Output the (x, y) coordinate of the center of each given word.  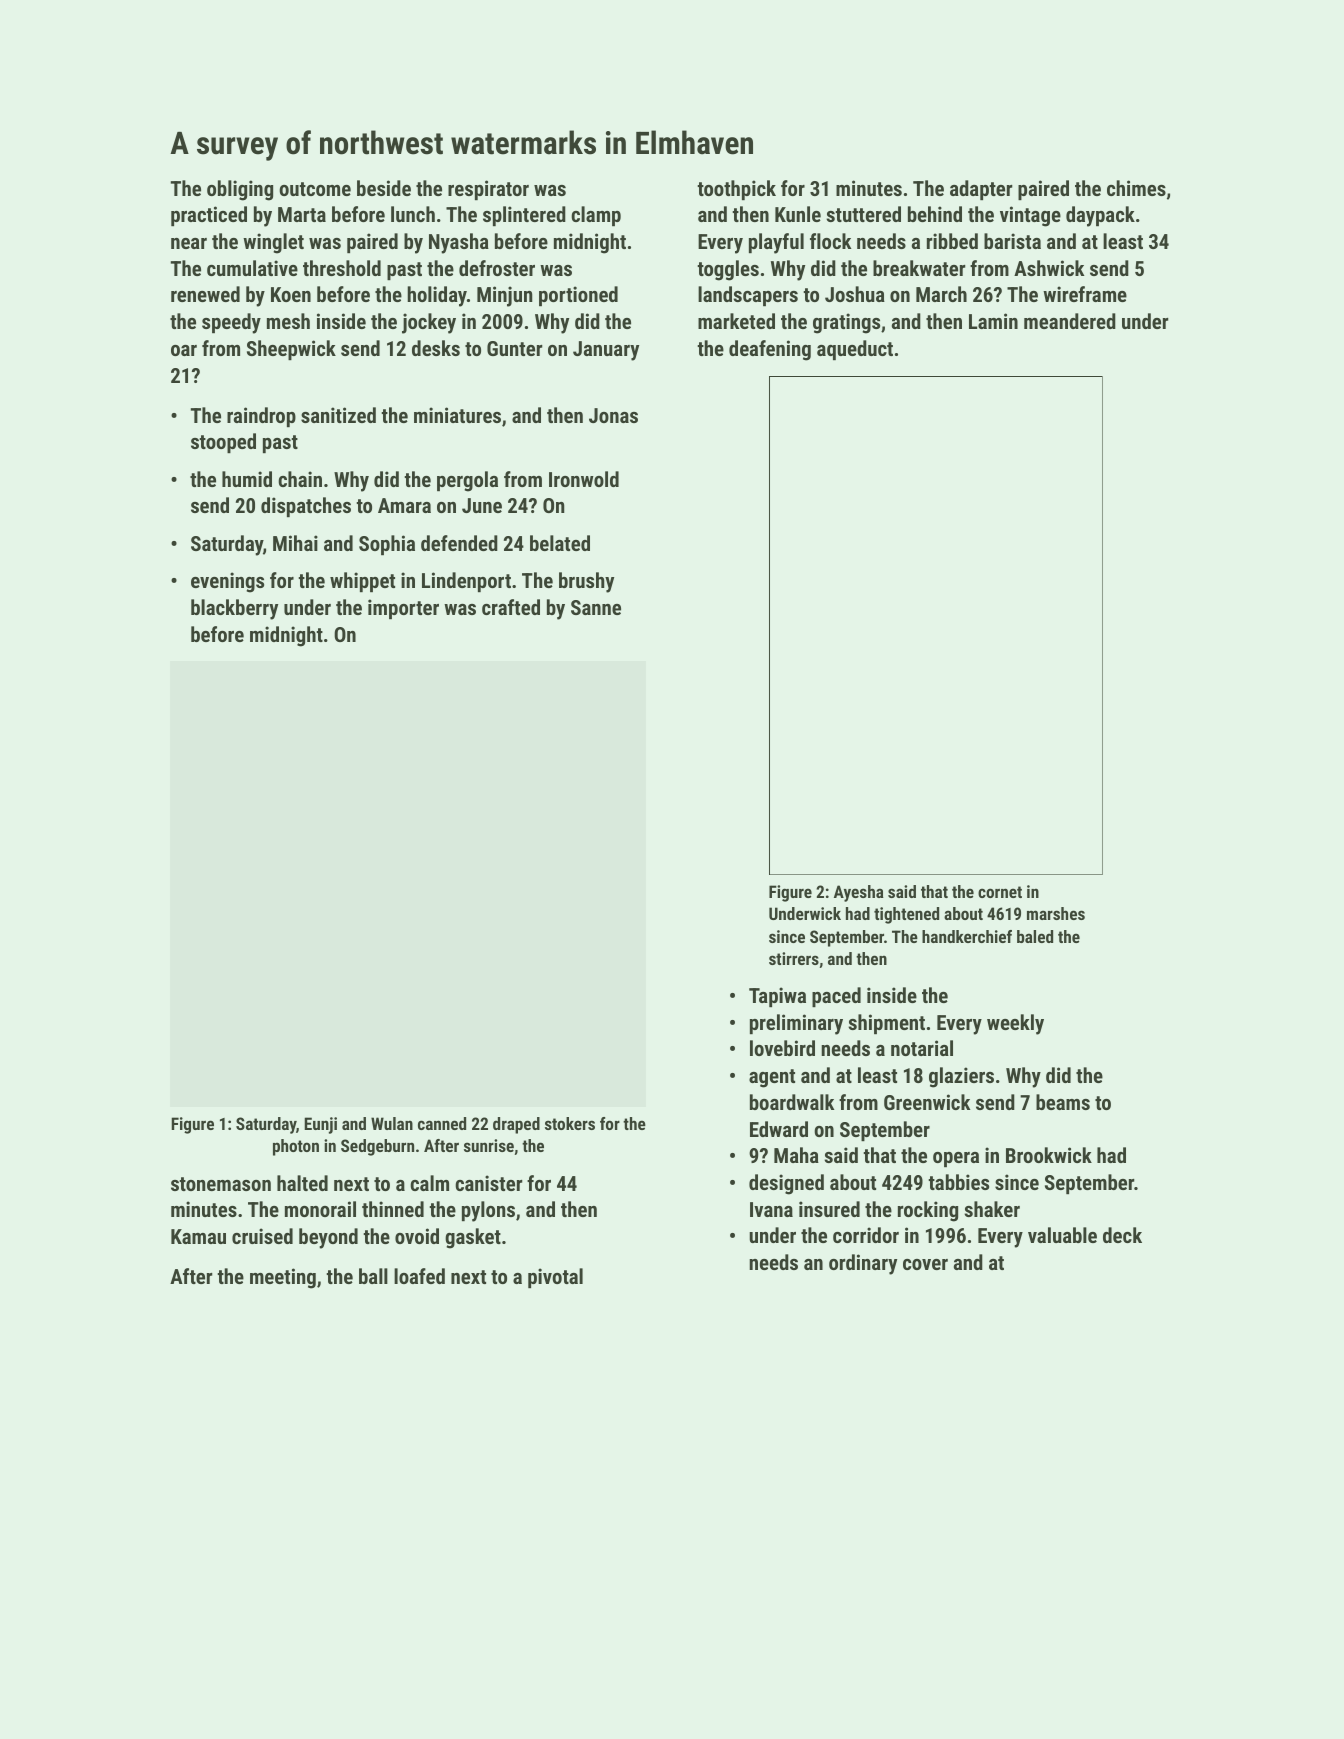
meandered (1070, 321)
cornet (1000, 892)
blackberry (234, 609)
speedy (231, 323)
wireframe (1085, 294)
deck (1122, 1235)
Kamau (198, 1236)
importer (403, 609)
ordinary (863, 1264)
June (482, 505)
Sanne (596, 607)
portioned (578, 296)
